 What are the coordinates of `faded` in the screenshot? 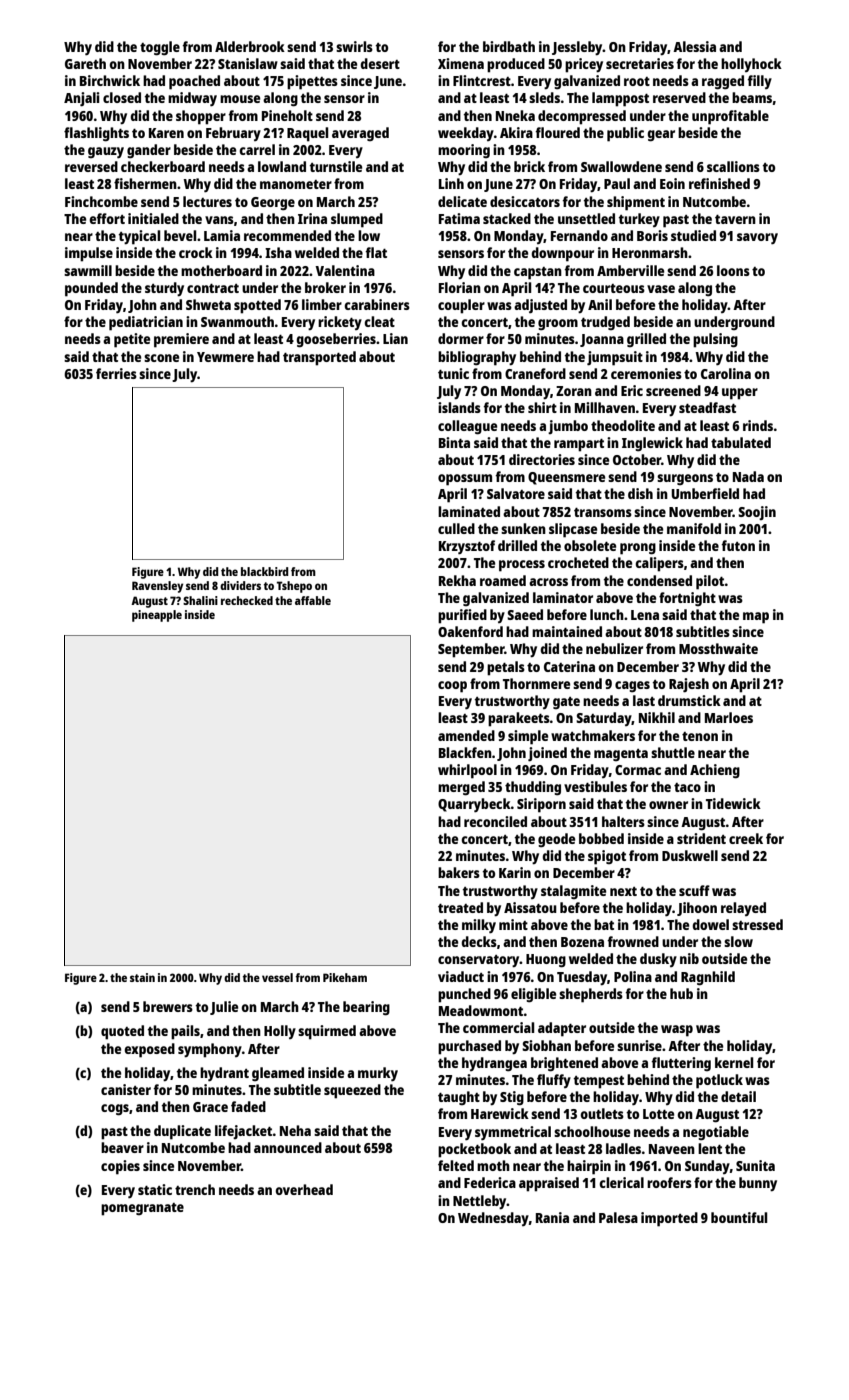 It's located at (248, 1106).
